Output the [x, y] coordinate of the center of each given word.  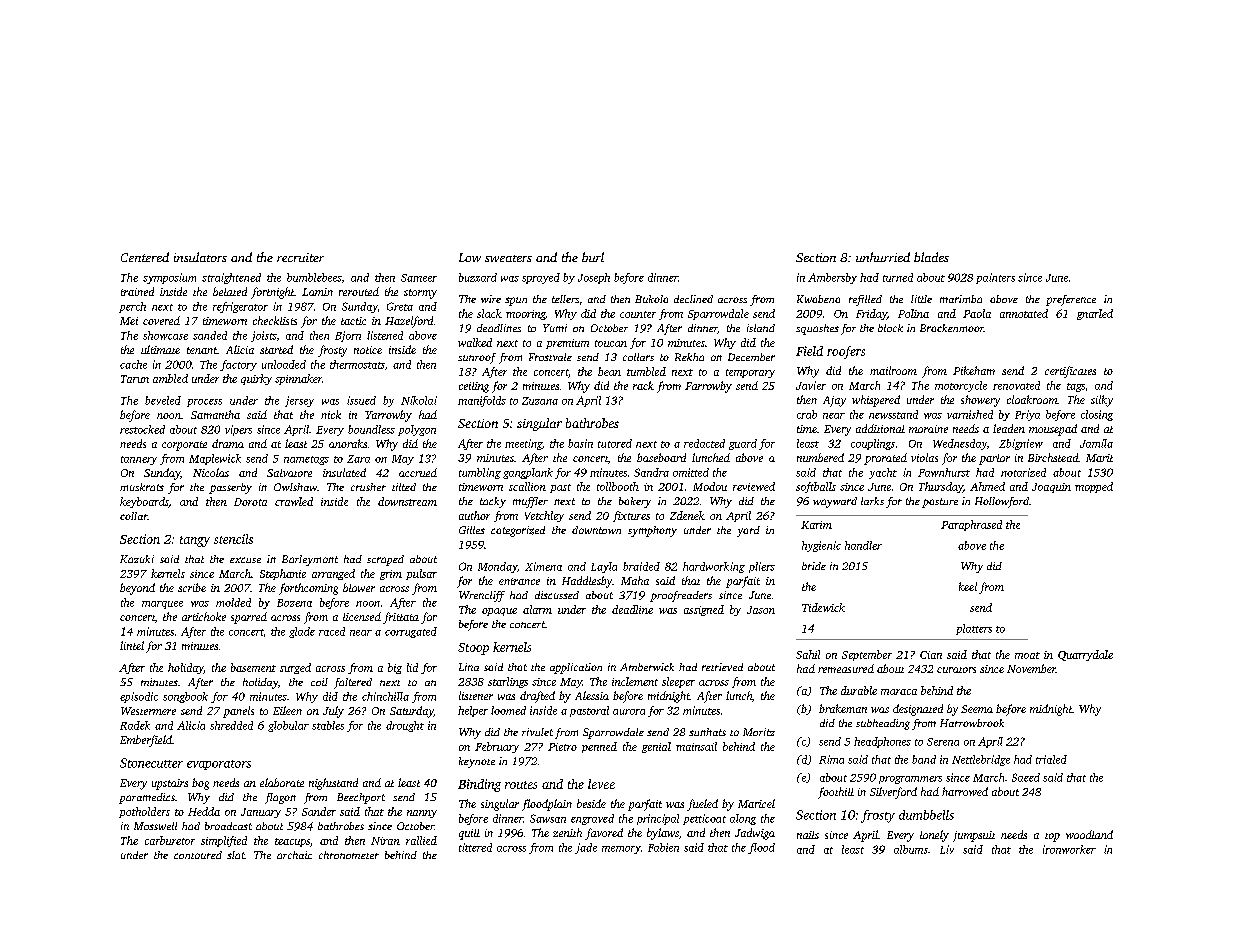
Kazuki [137, 559]
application [576, 668]
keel [968, 586]
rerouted [359, 291]
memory [621, 850]
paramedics [147, 798]
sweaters [508, 258]
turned [898, 277]
